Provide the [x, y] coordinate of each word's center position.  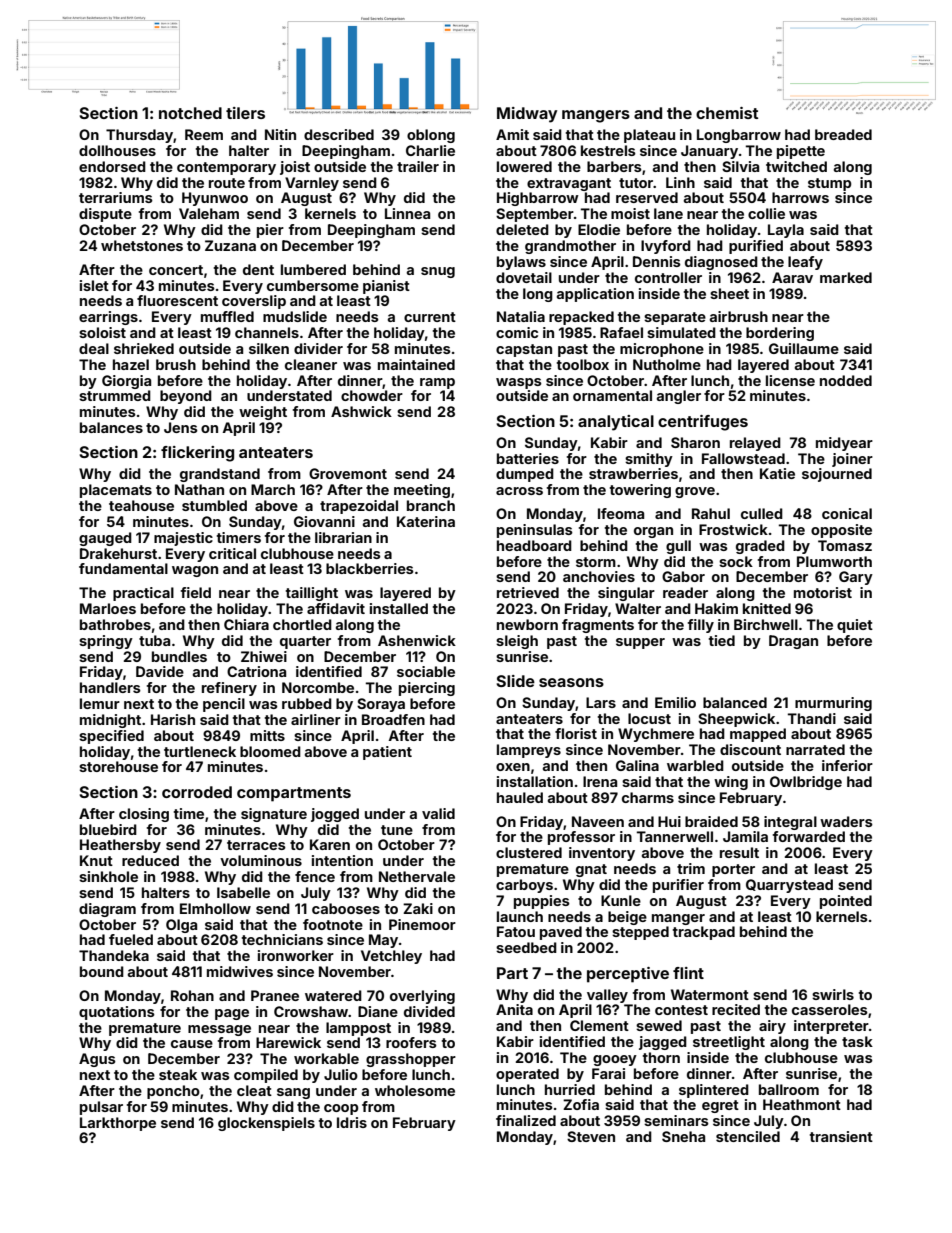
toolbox [583, 364]
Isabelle [243, 892]
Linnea [407, 213]
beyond [186, 397]
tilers [245, 113]
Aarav [792, 277]
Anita [514, 1009]
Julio [341, 1074]
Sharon [695, 442]
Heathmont [802, 1104]
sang [293, 1093]
